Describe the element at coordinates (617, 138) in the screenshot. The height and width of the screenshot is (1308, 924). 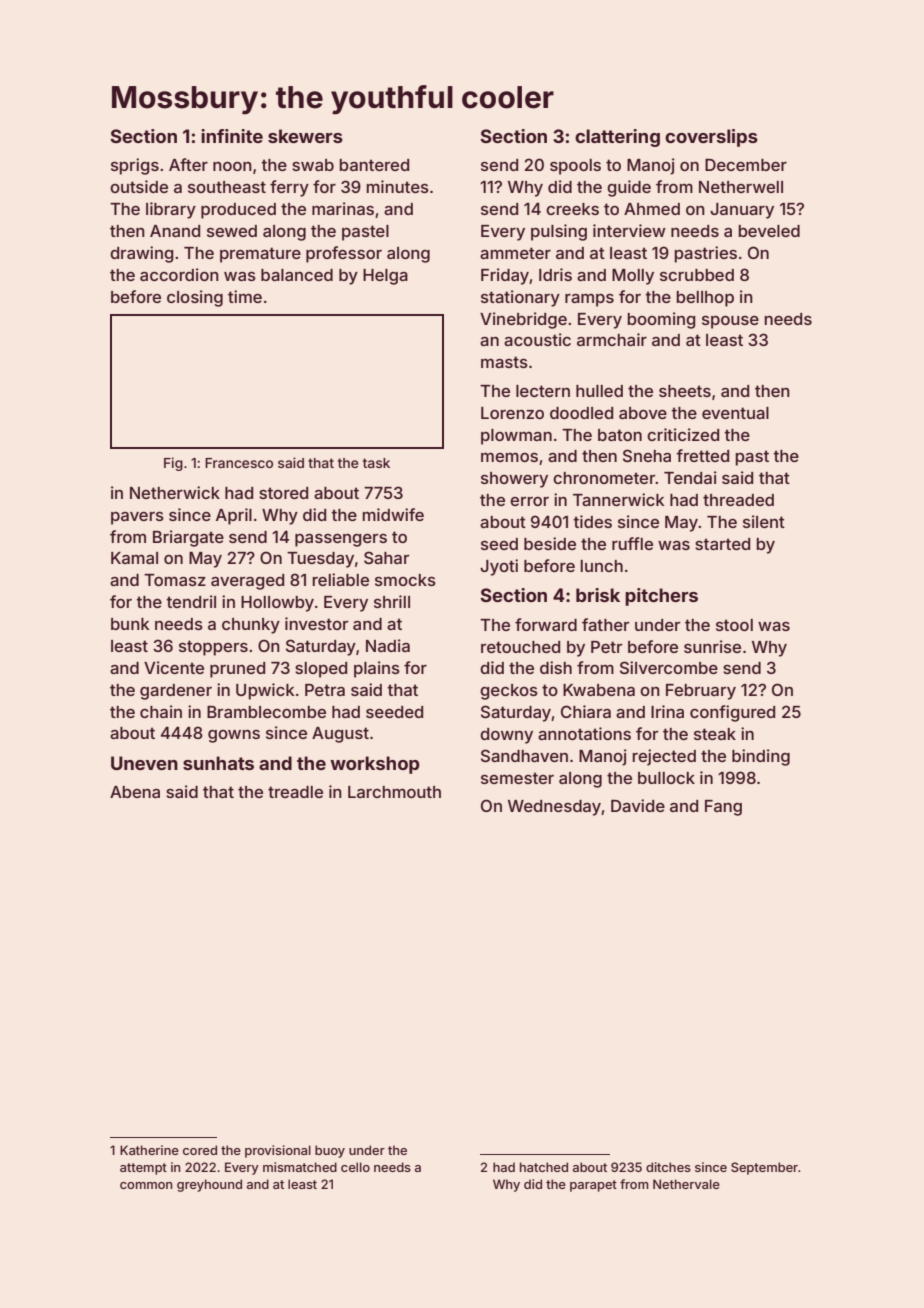
I see `clattering` at that location.
